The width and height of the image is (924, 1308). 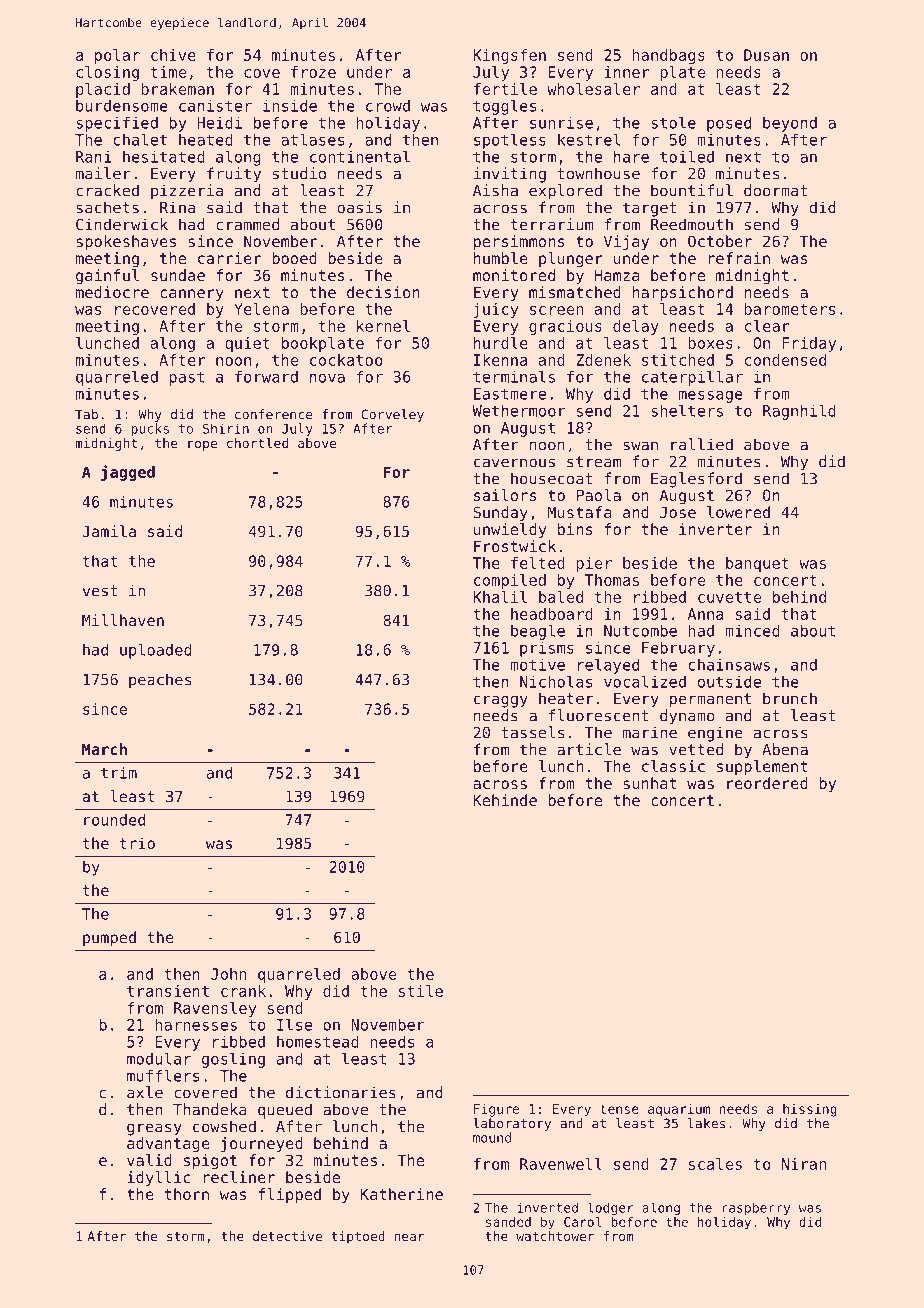 I want to click on Friday, so click(x=809, y=344).
